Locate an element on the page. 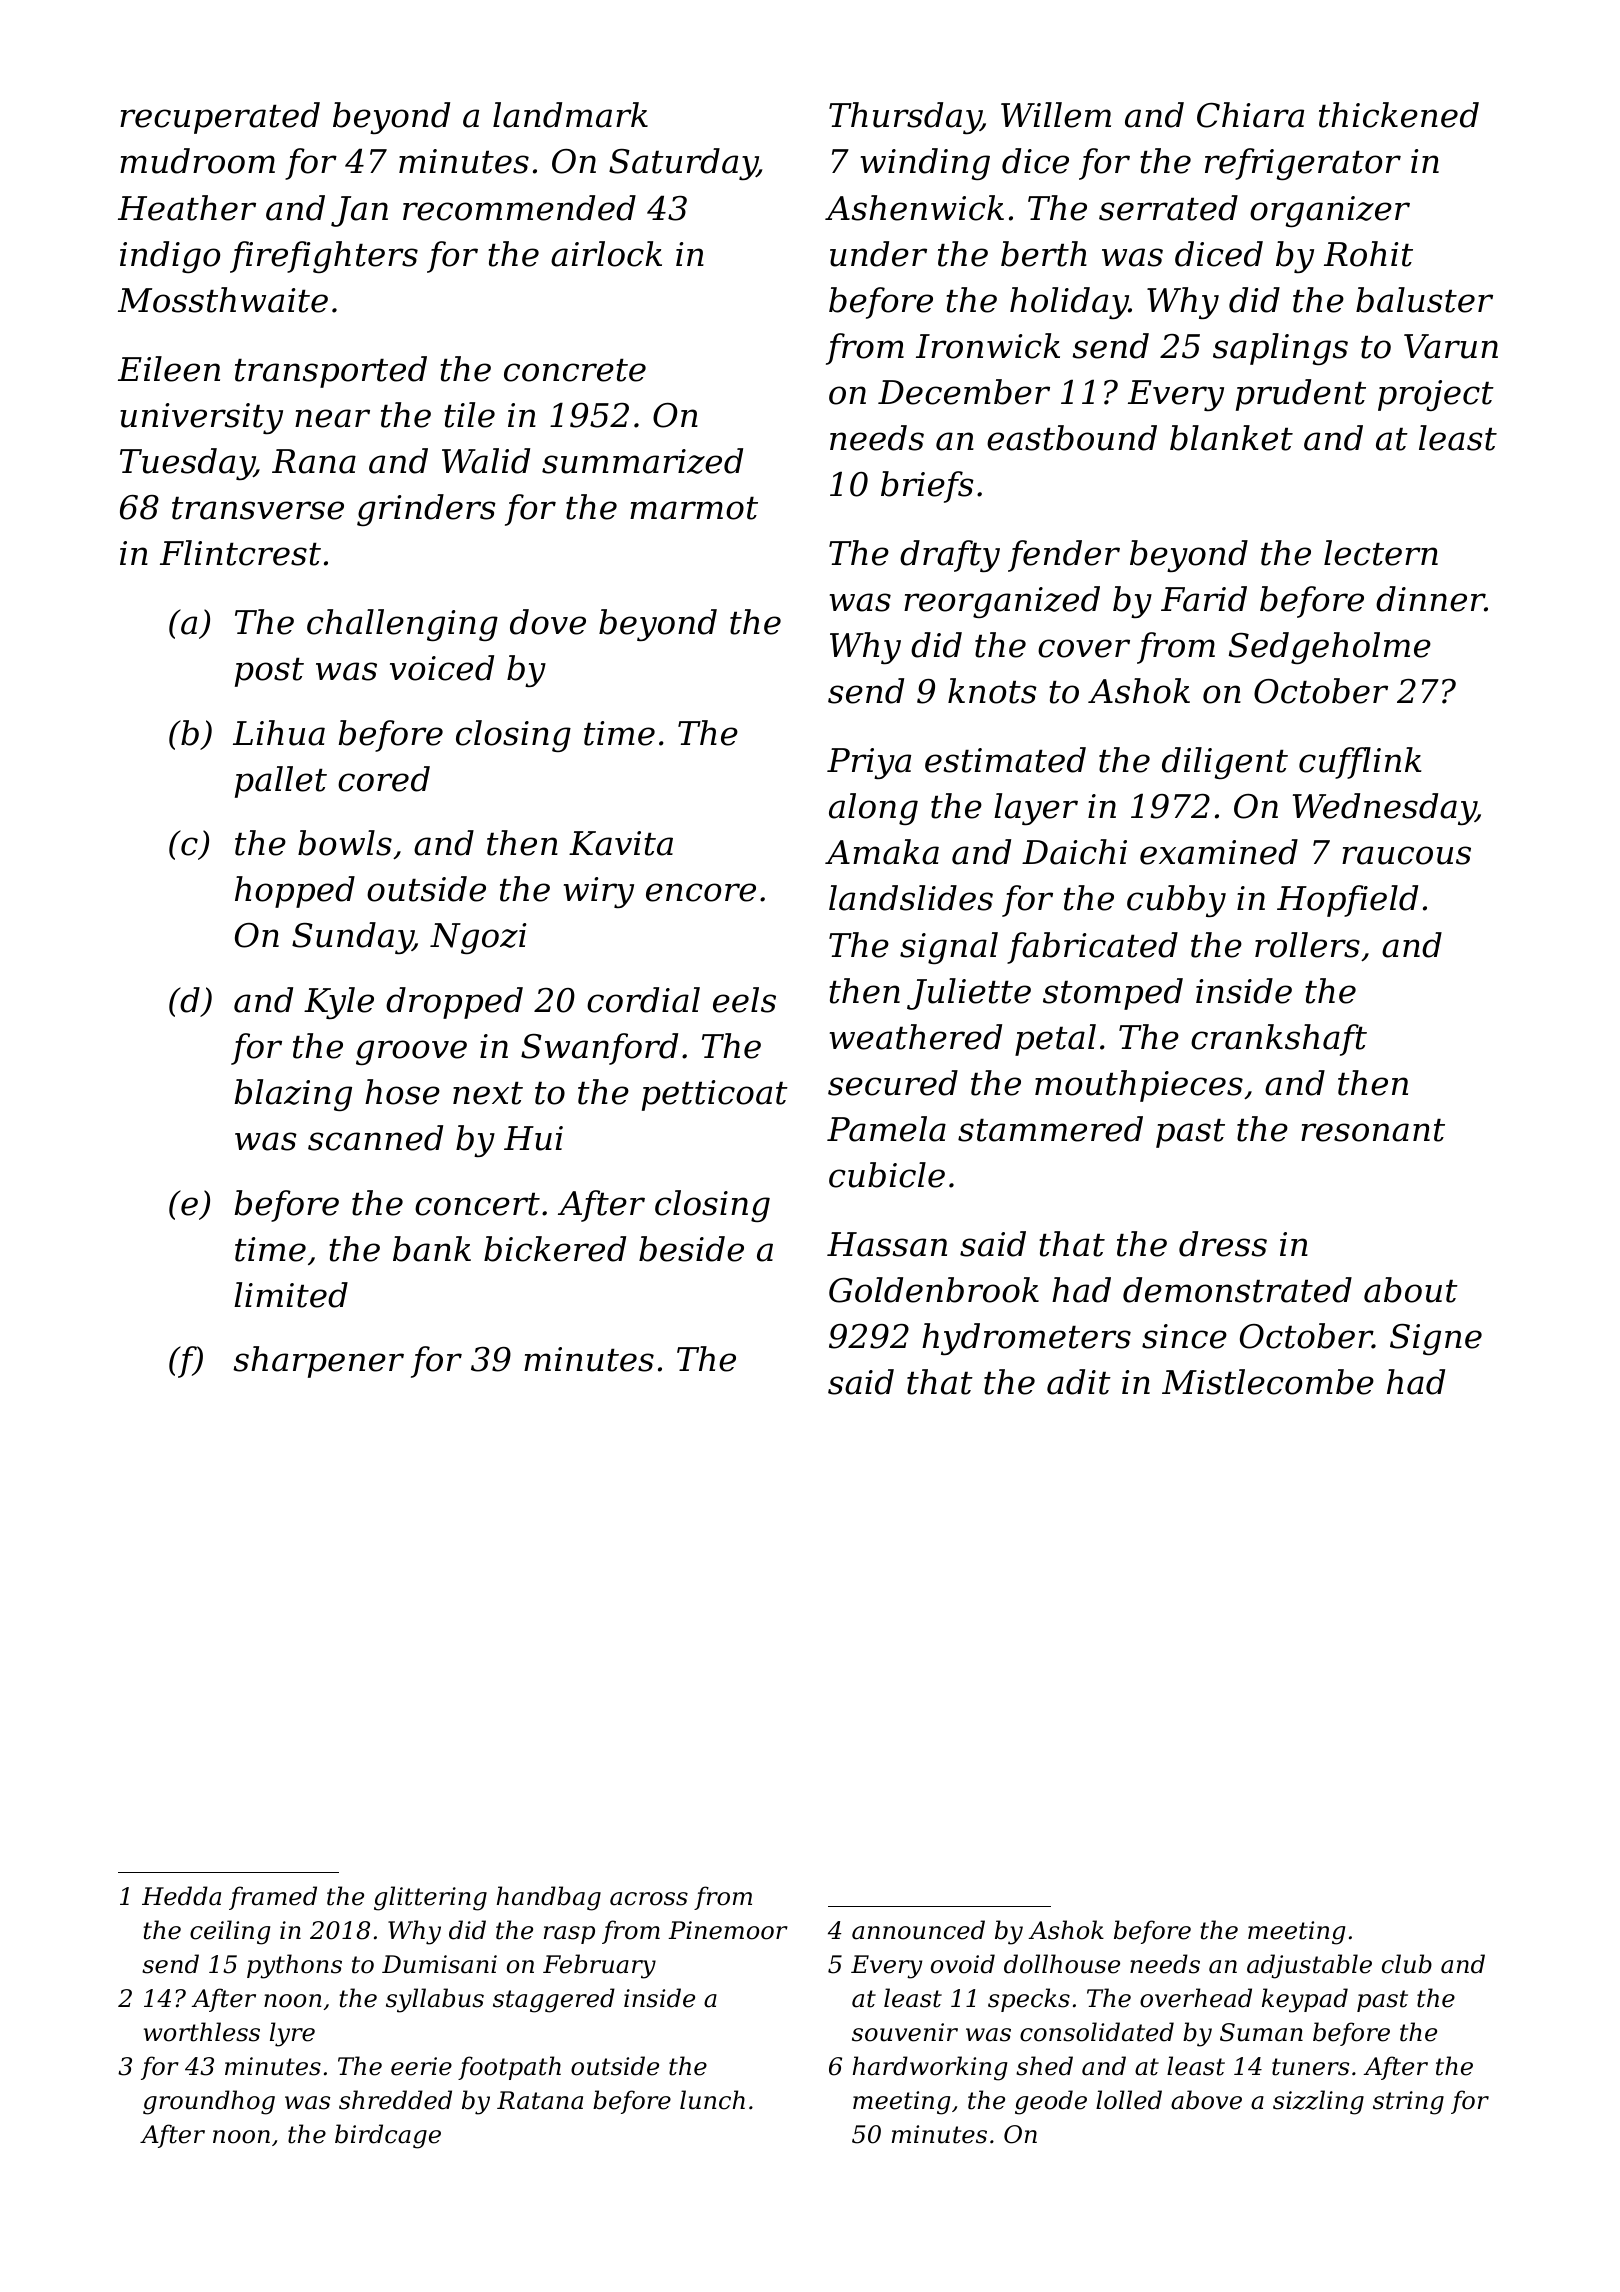 This document has width=1620, height=2292. Farid is located at coordinates (1204, 599).
